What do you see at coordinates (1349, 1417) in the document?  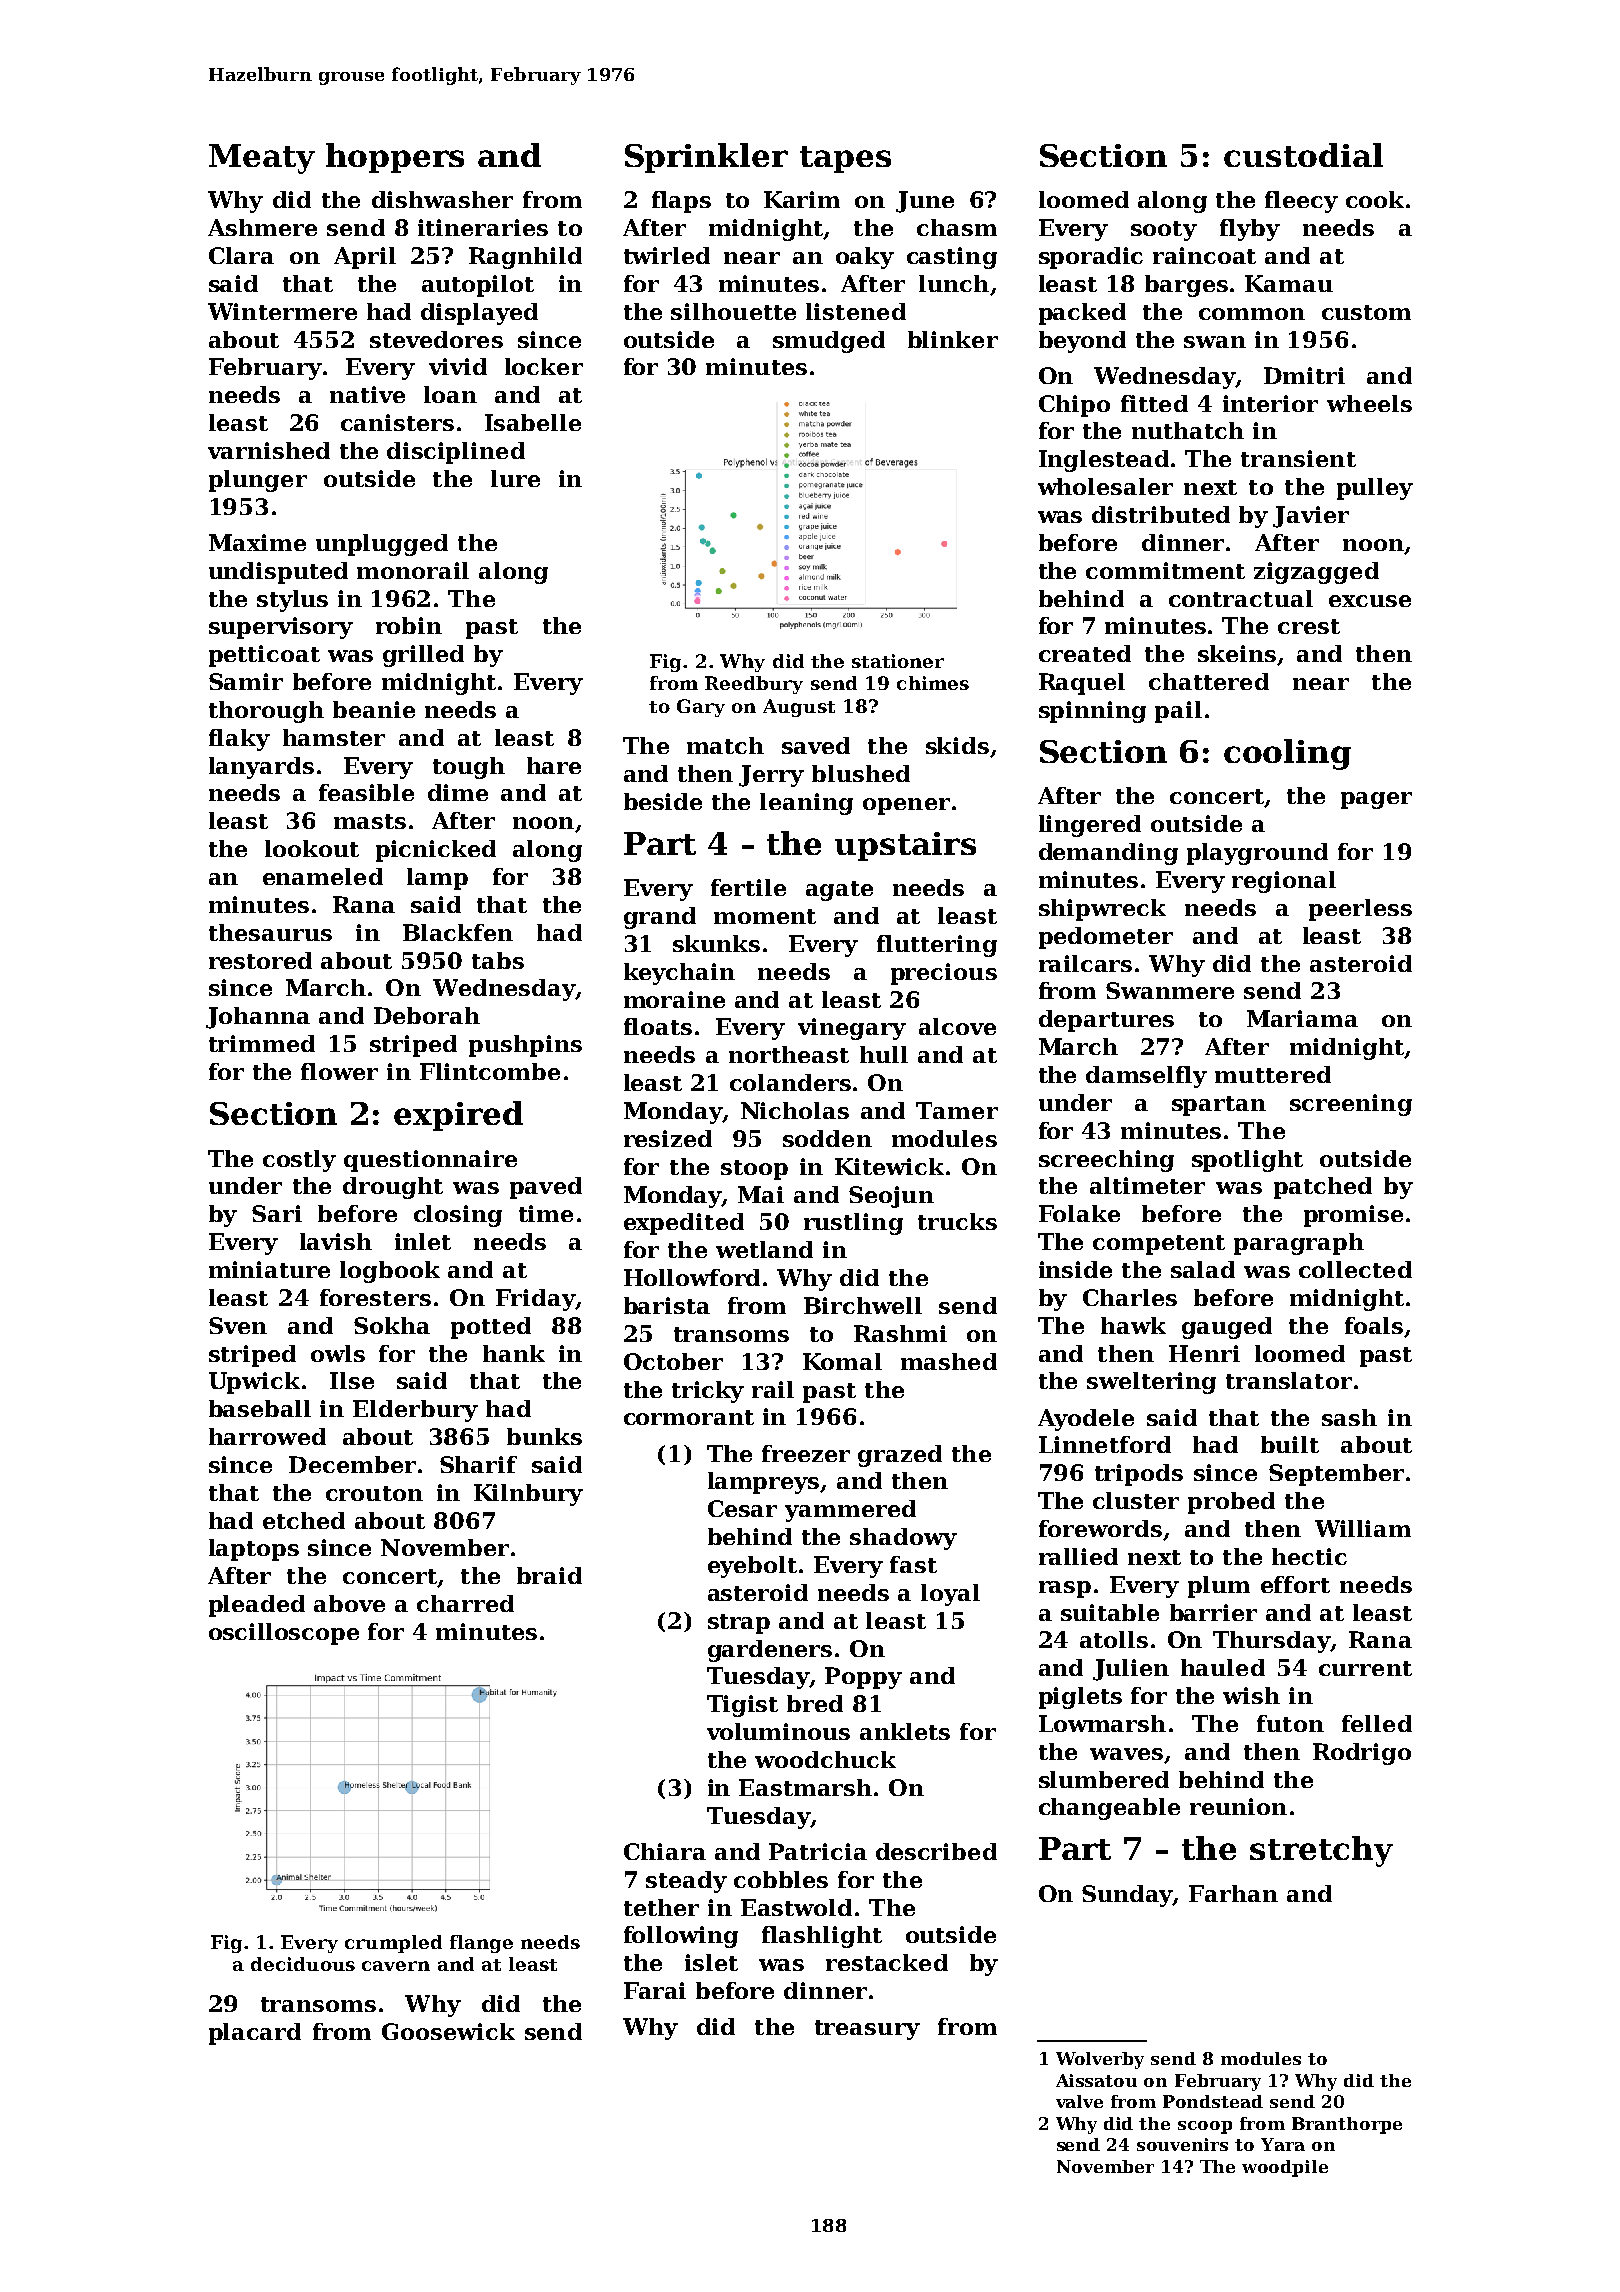 I see `sash` at bounding box center [1349, 1417].
